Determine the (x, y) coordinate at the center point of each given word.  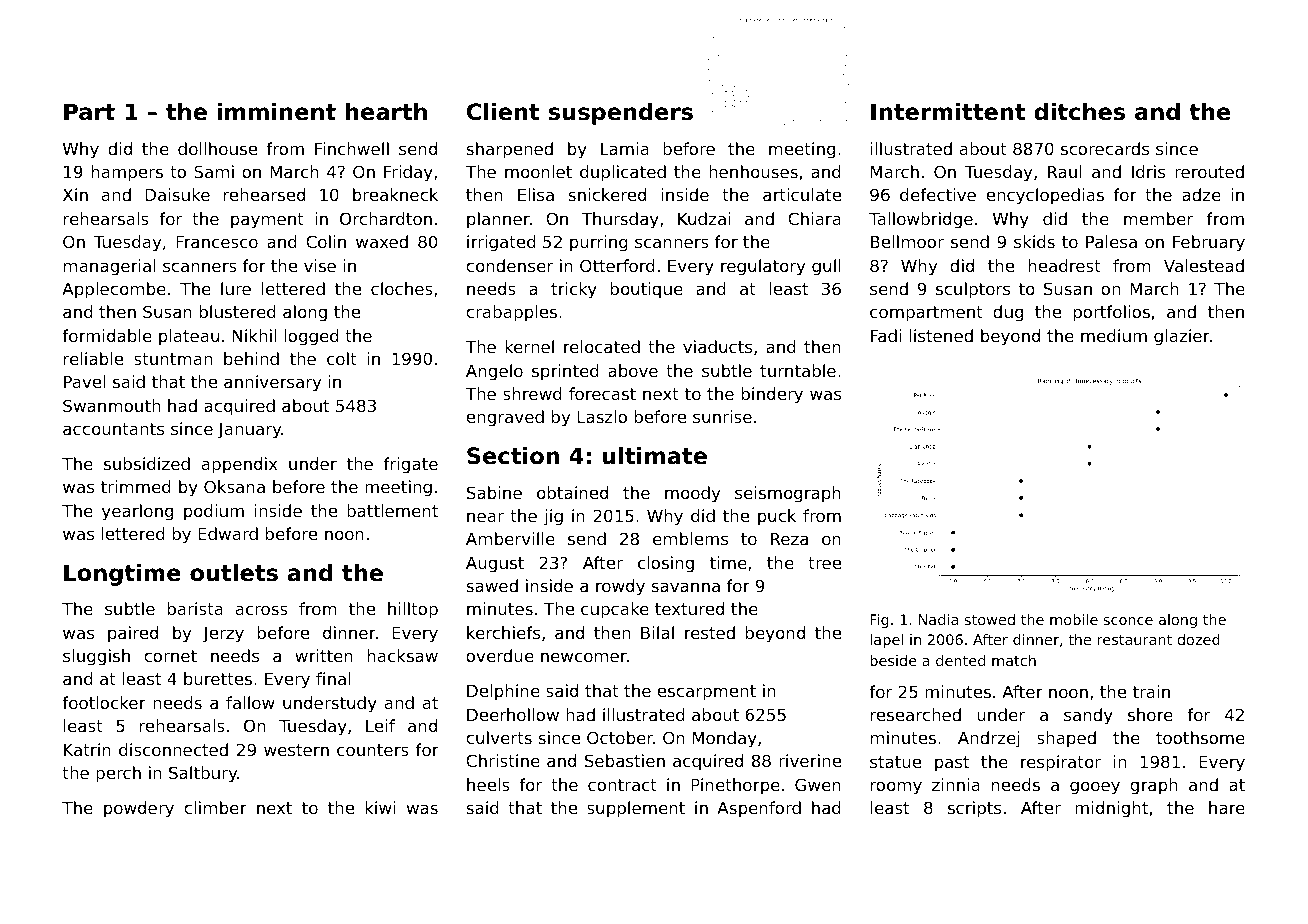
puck (777, 517)
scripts (974, 809)
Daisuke (177, 194)
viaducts (717, 346)
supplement (636, 809)
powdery (139, 809)
